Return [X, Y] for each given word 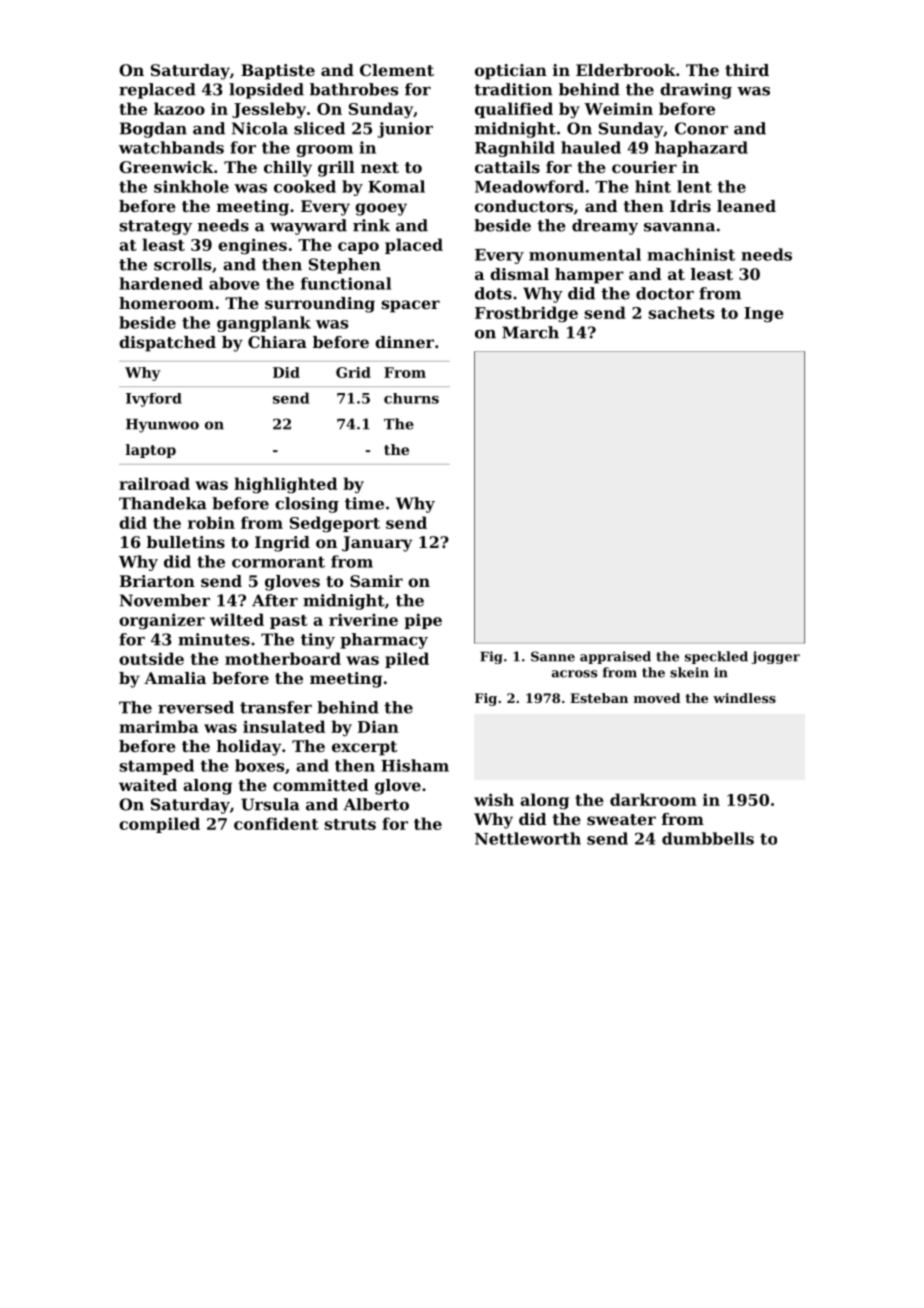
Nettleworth [528, 838]
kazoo [179, 108]
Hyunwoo [162, 426]
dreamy [605, 227]
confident [276, 823]
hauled [591, 147]
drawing [696, 91]
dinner [404, 342]
